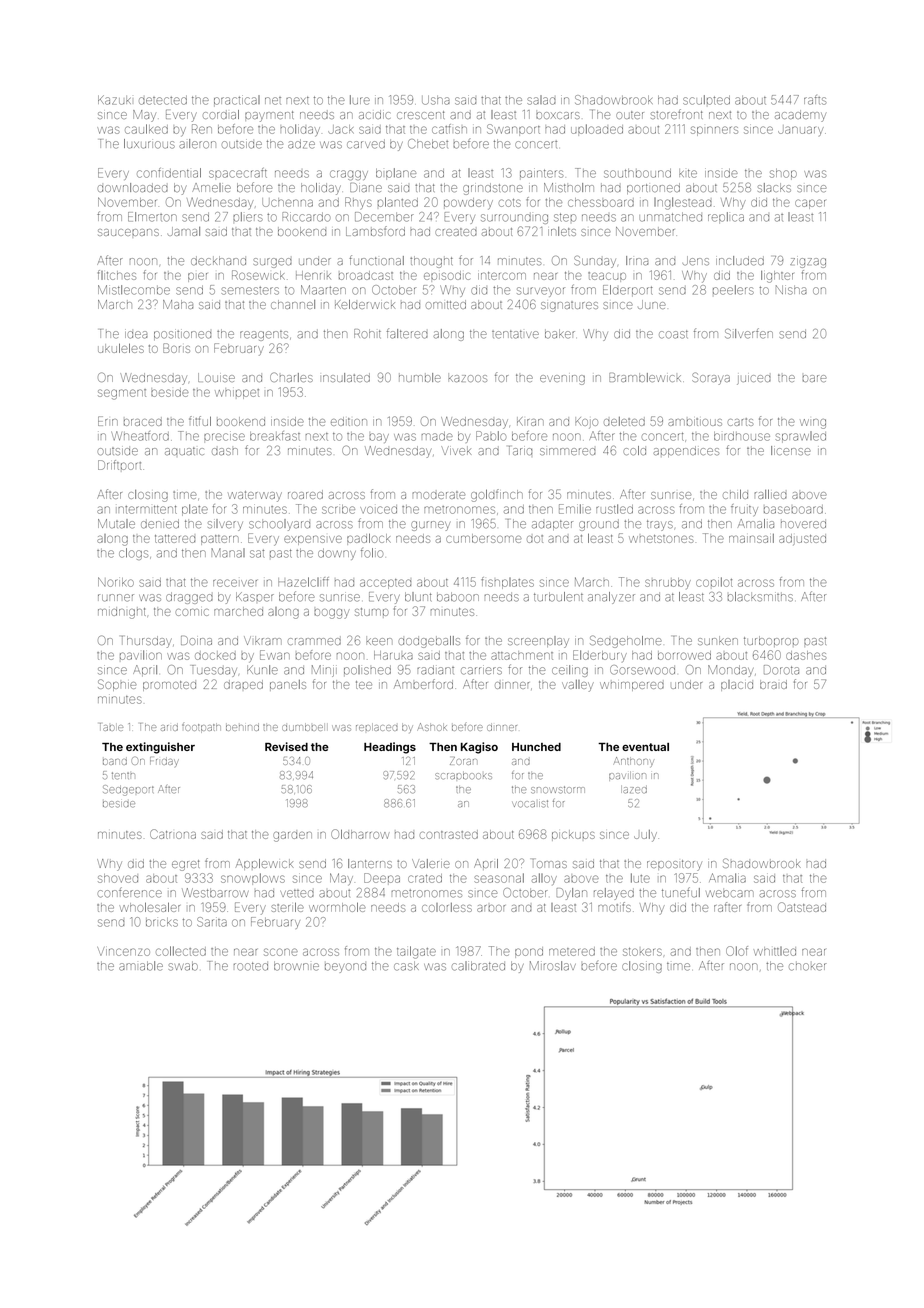 This screenshot has width=924, height=1308. What do you see at coordinates (379, 438) in the screenshot?
I see `bay` at bounding box center [379, 438].
